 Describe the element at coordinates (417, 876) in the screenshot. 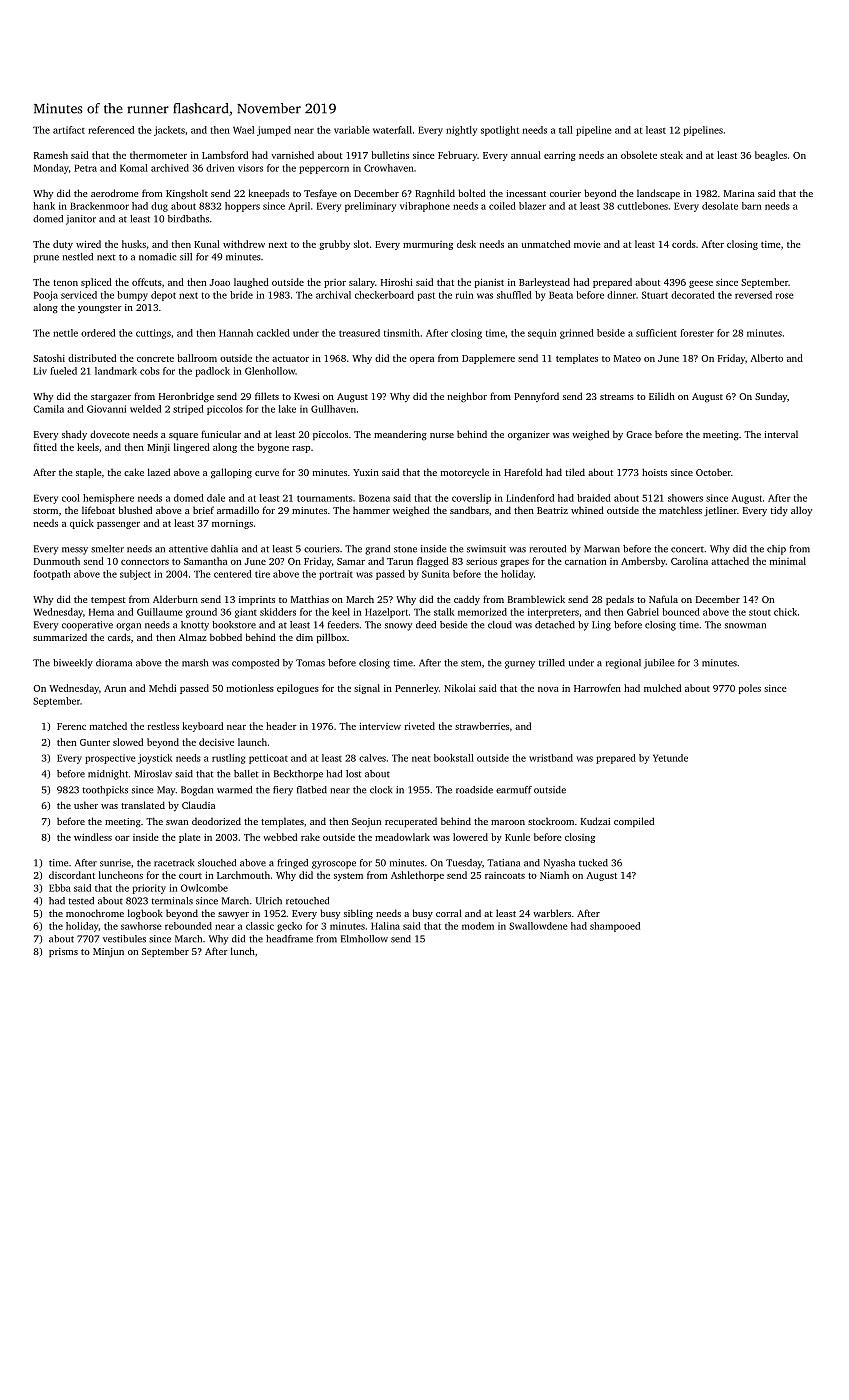

I see `Ashlethorpe` at that location.
